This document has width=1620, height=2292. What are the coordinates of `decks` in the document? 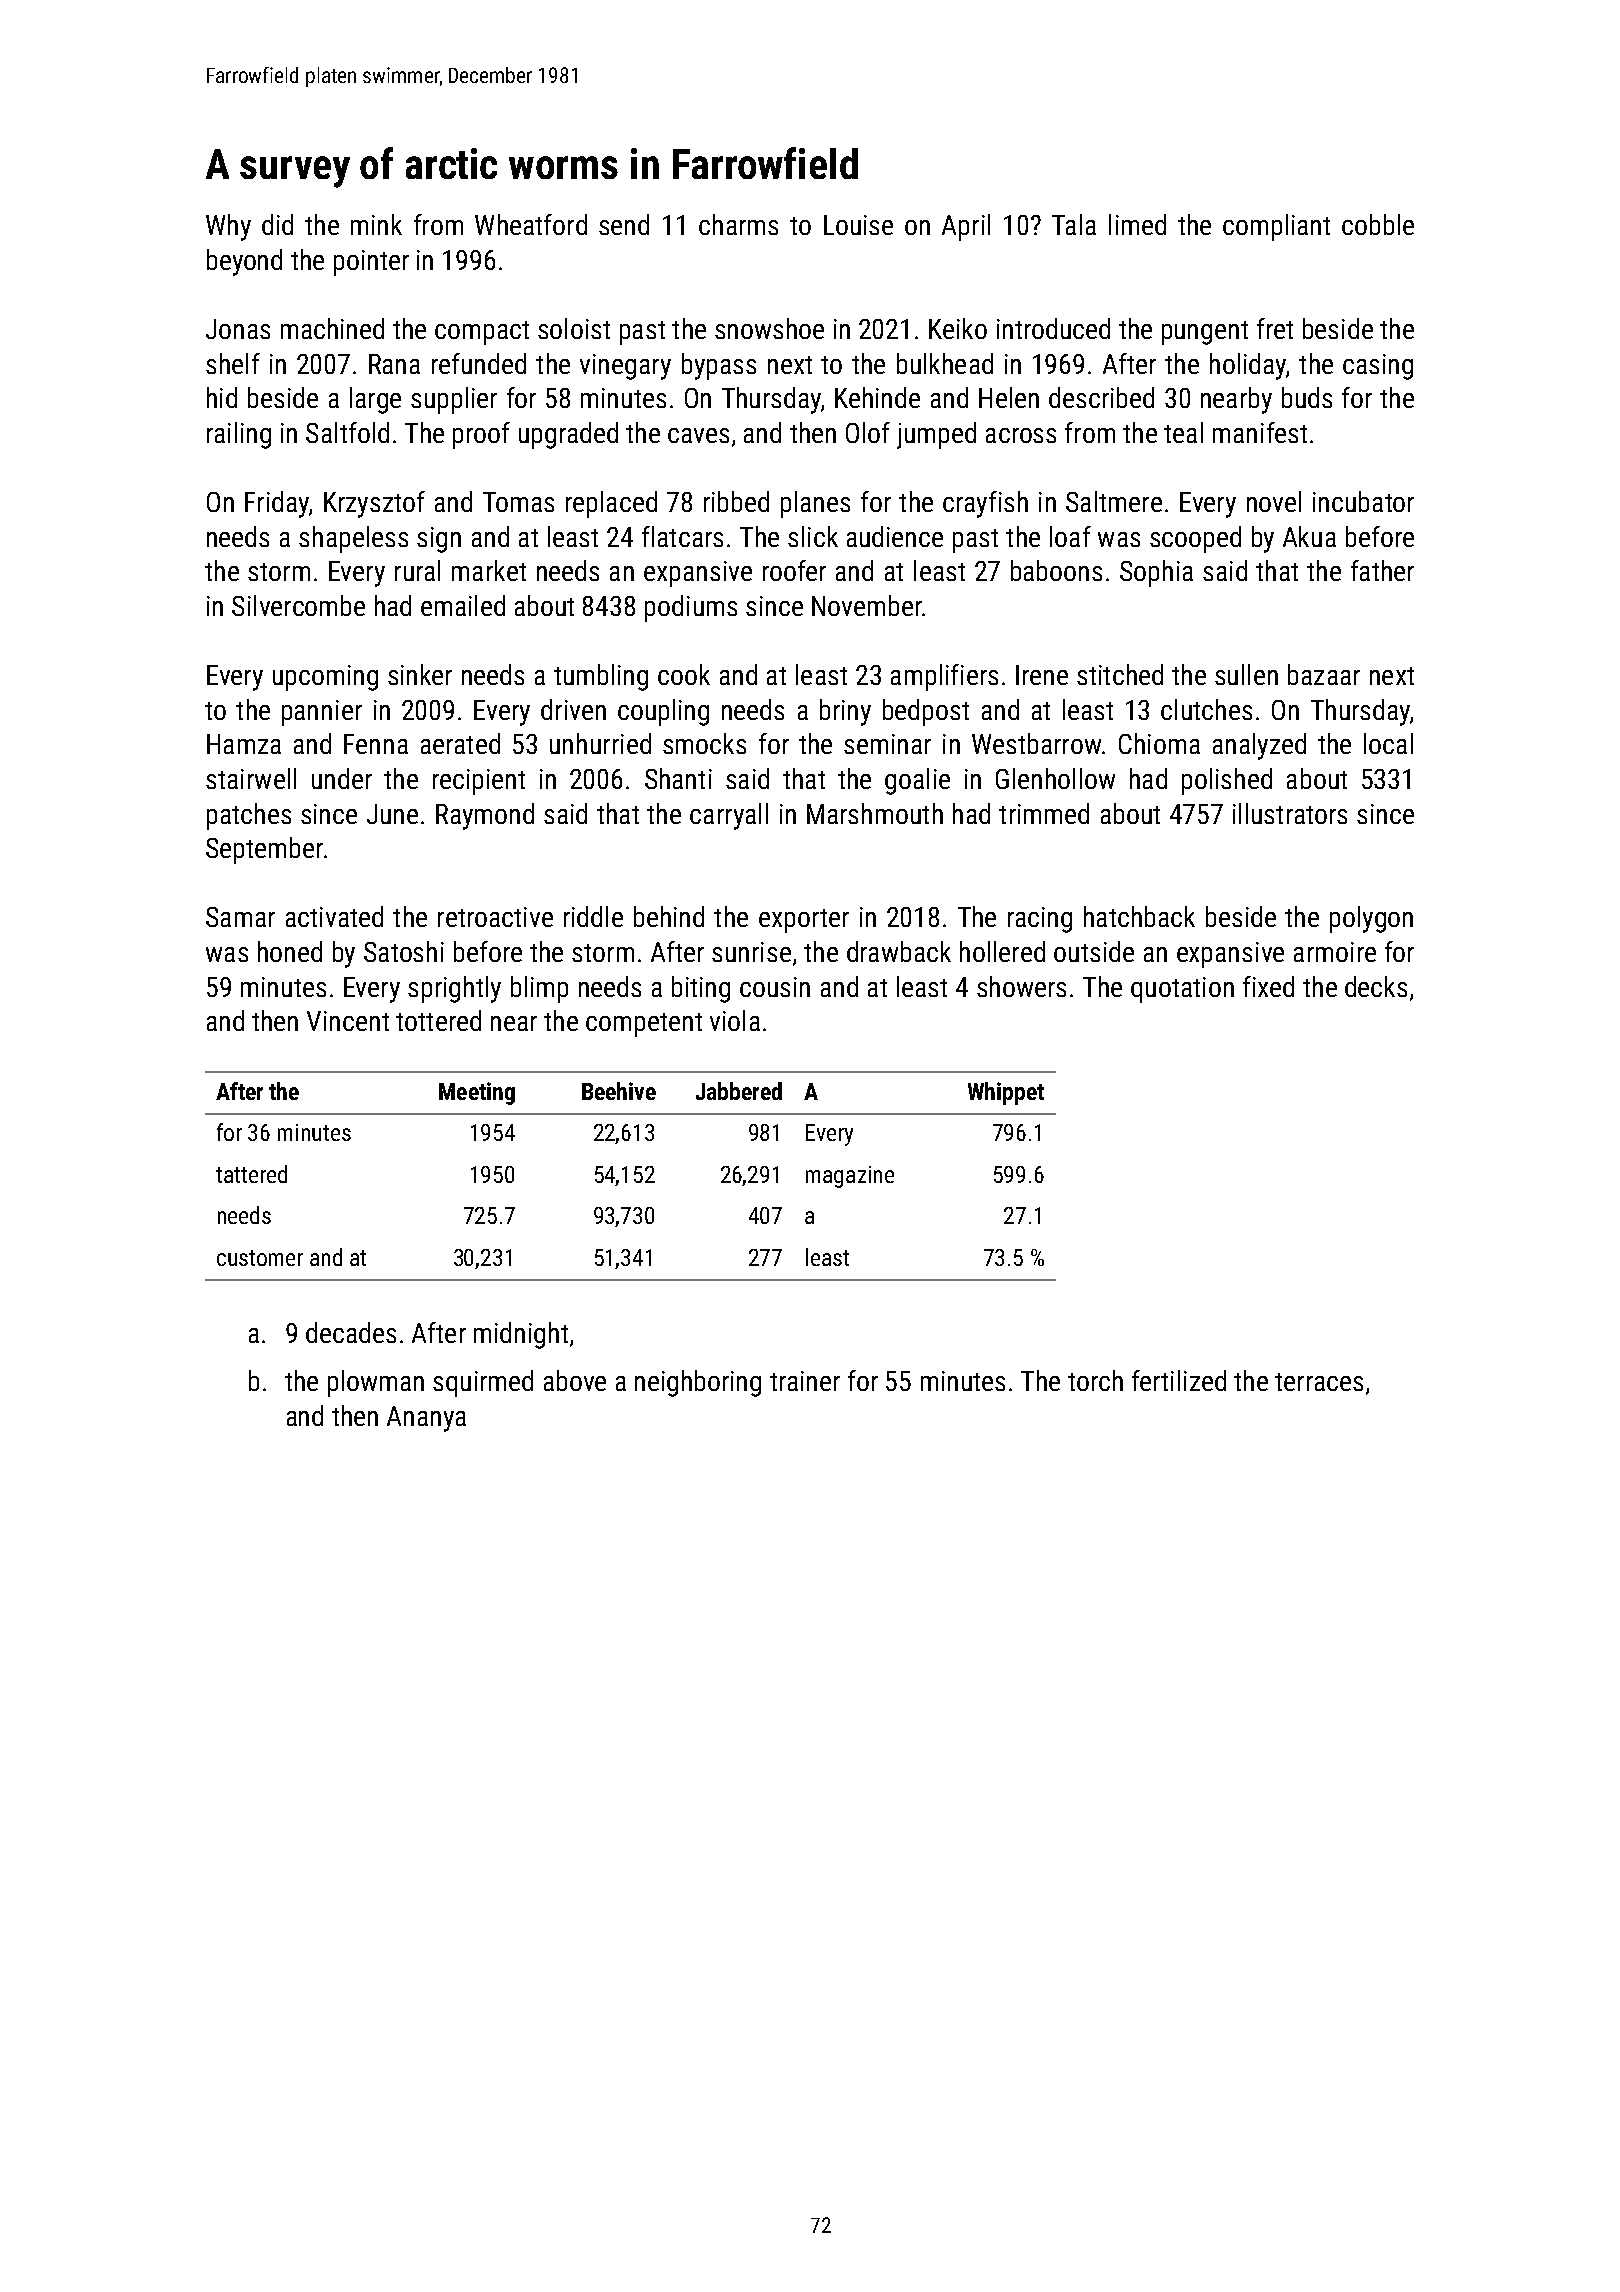 It's located at (1376, 986).
